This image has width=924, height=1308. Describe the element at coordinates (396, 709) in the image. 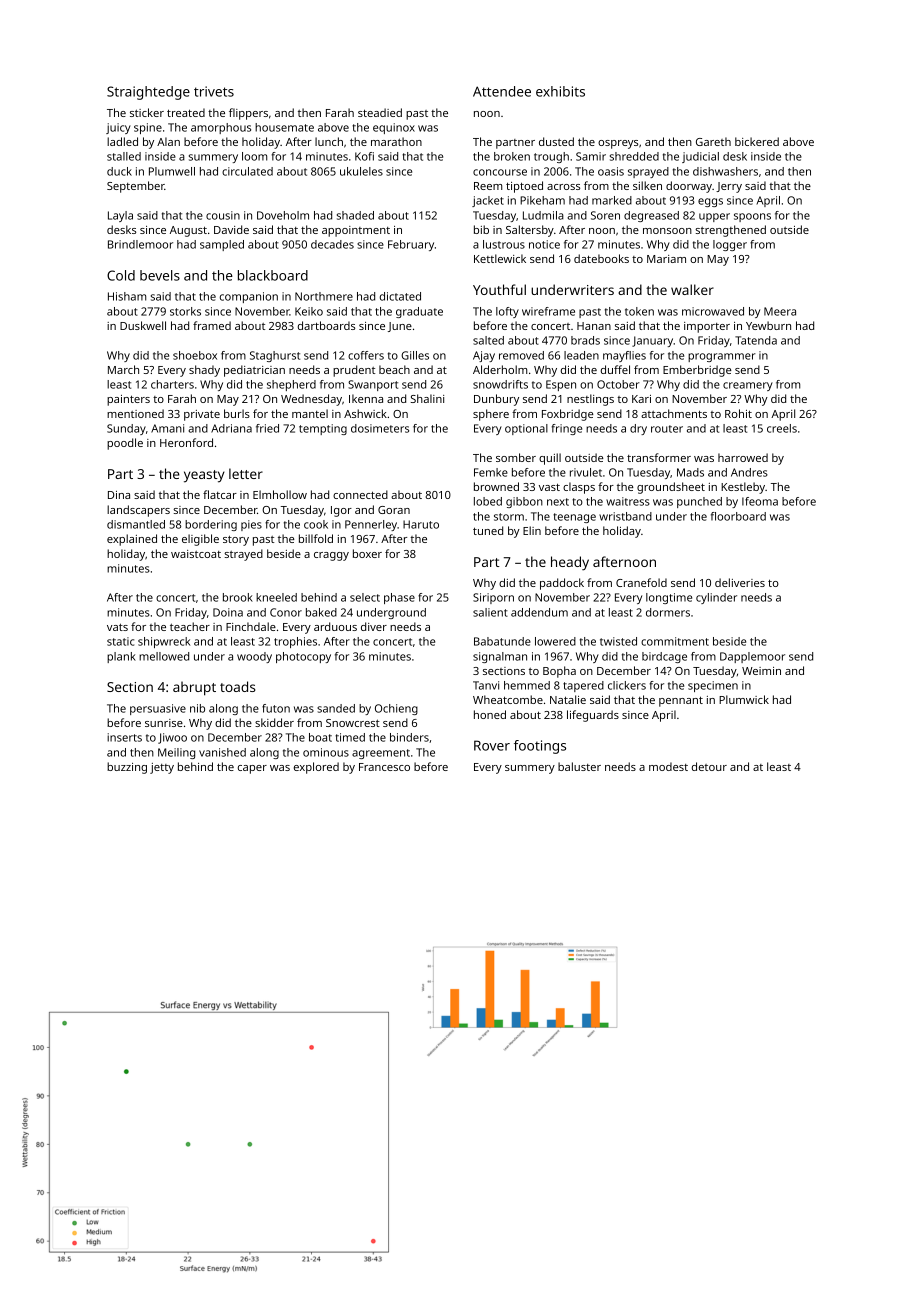

I see `Ochieng` at that location.
